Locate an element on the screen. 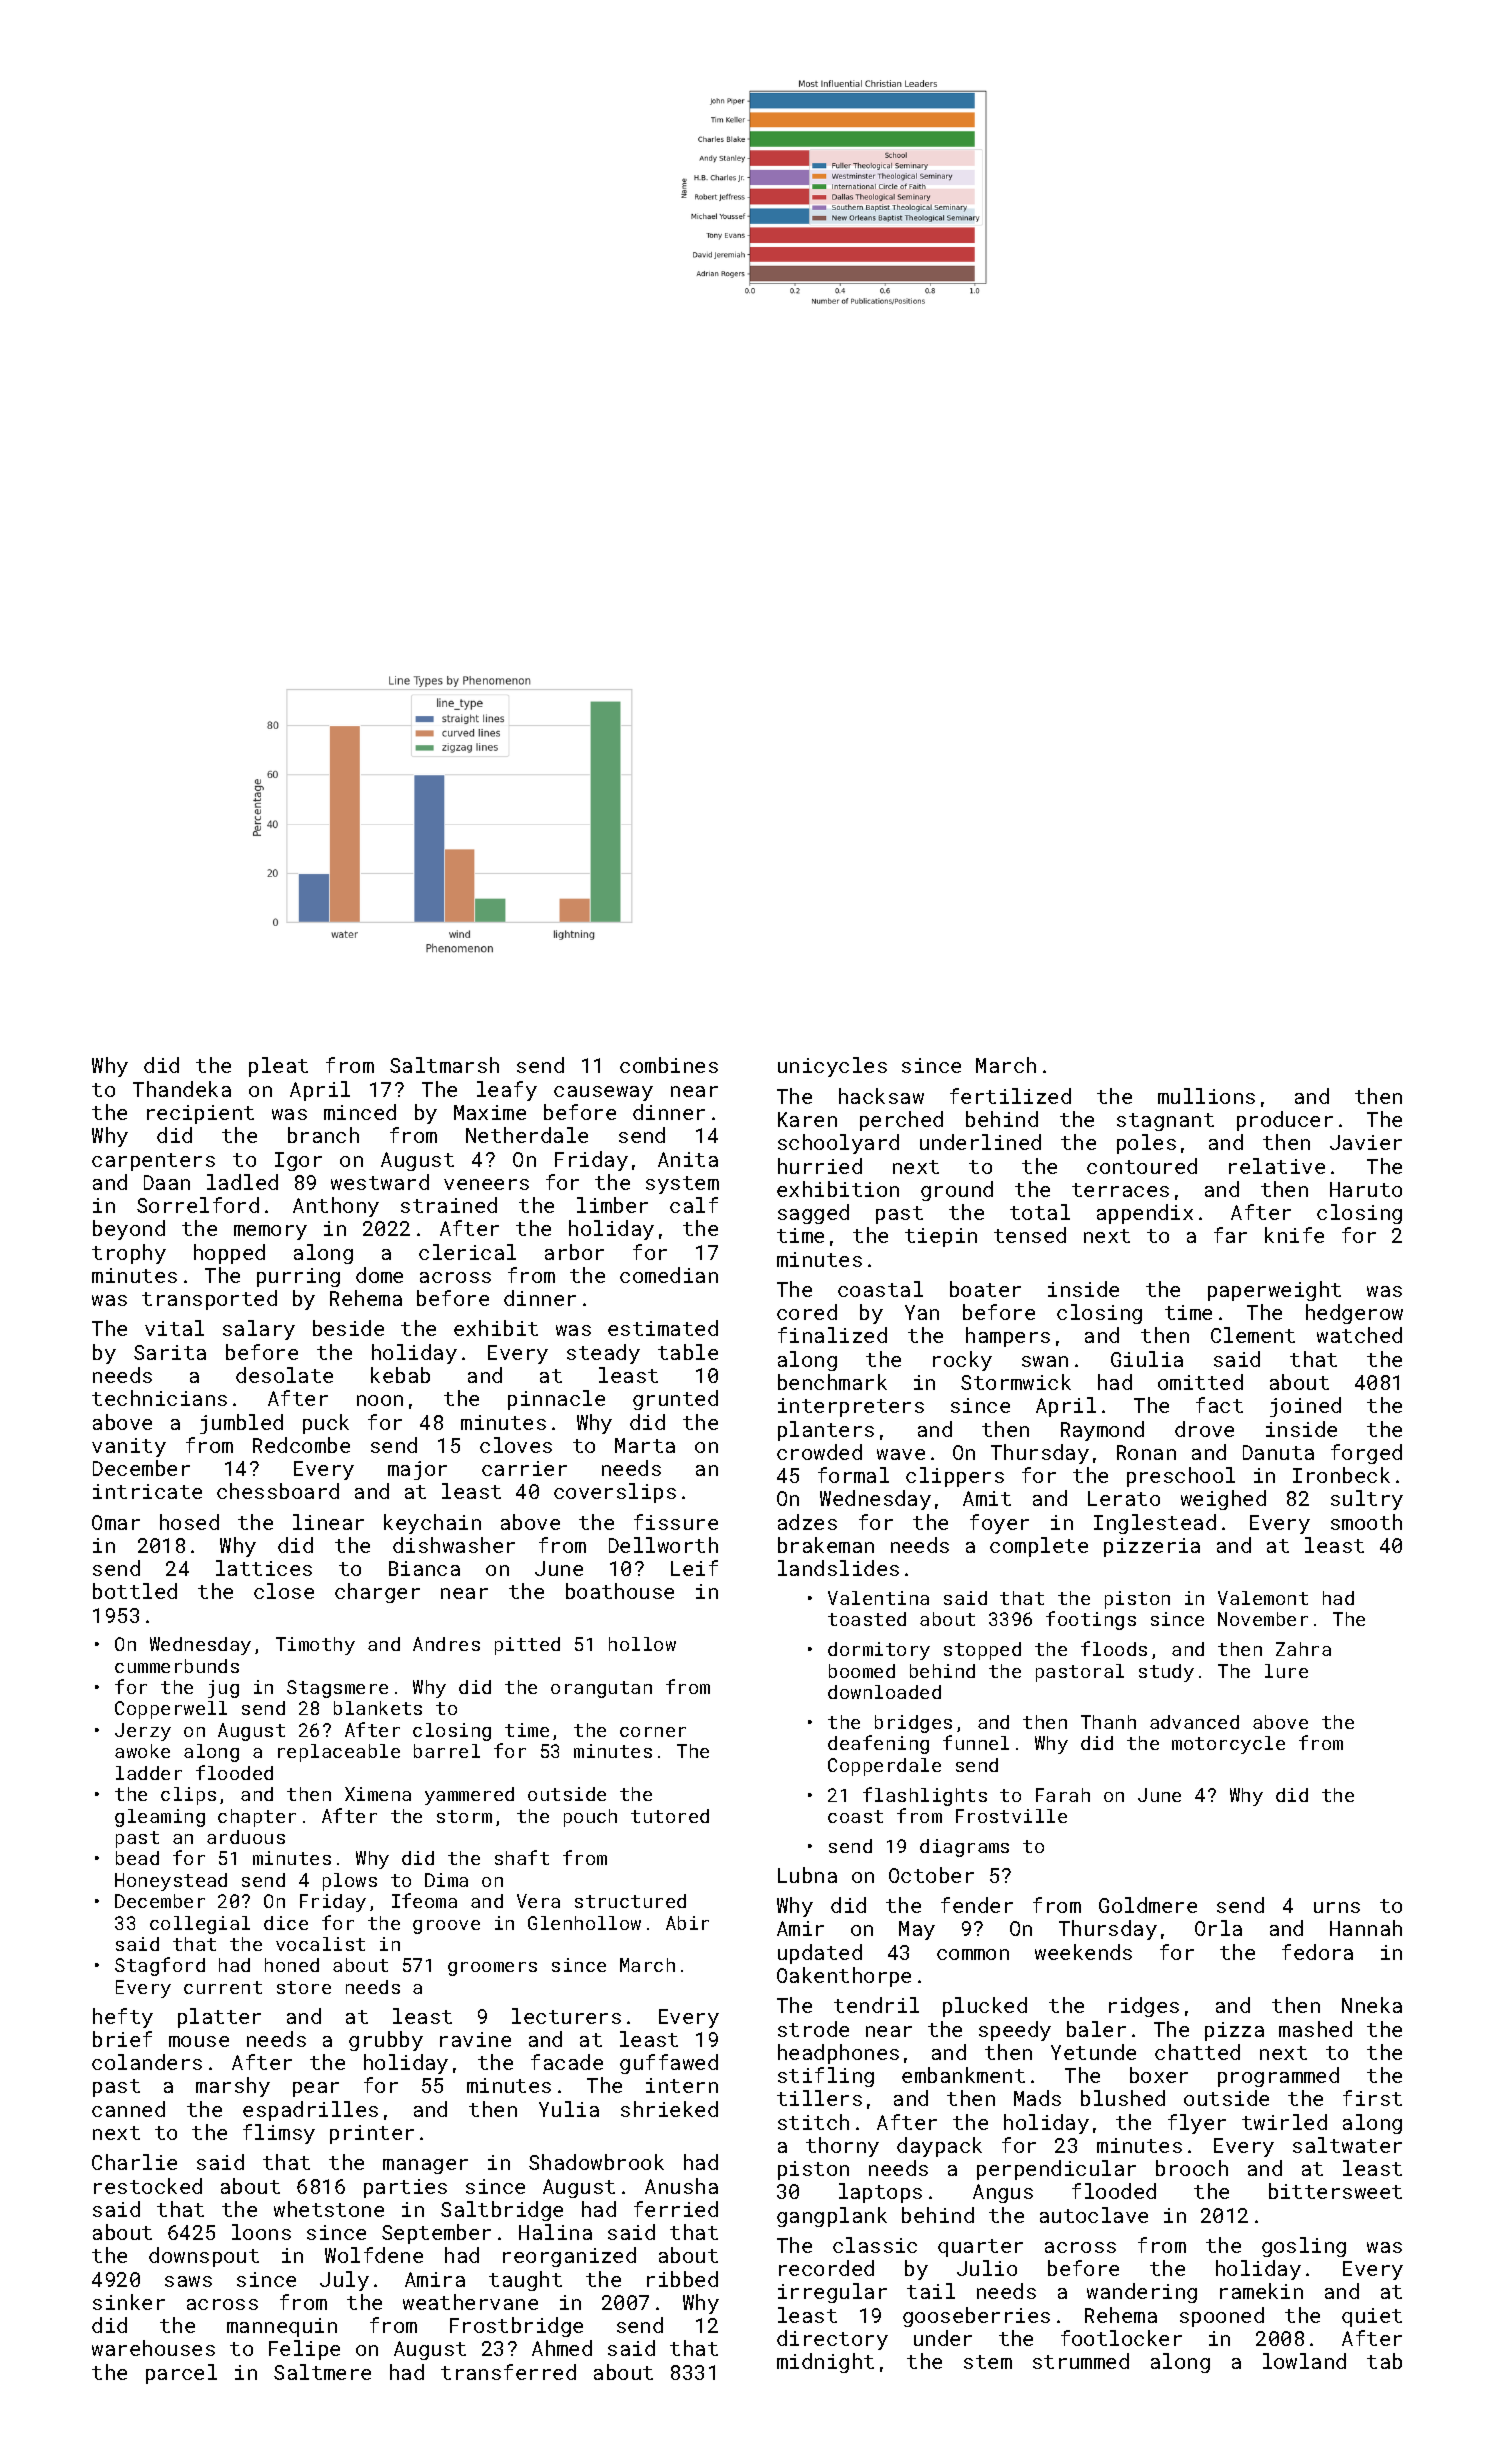 This screenshot has height=2464, width=1496. clerical is located at coordinates (467, 1252).
